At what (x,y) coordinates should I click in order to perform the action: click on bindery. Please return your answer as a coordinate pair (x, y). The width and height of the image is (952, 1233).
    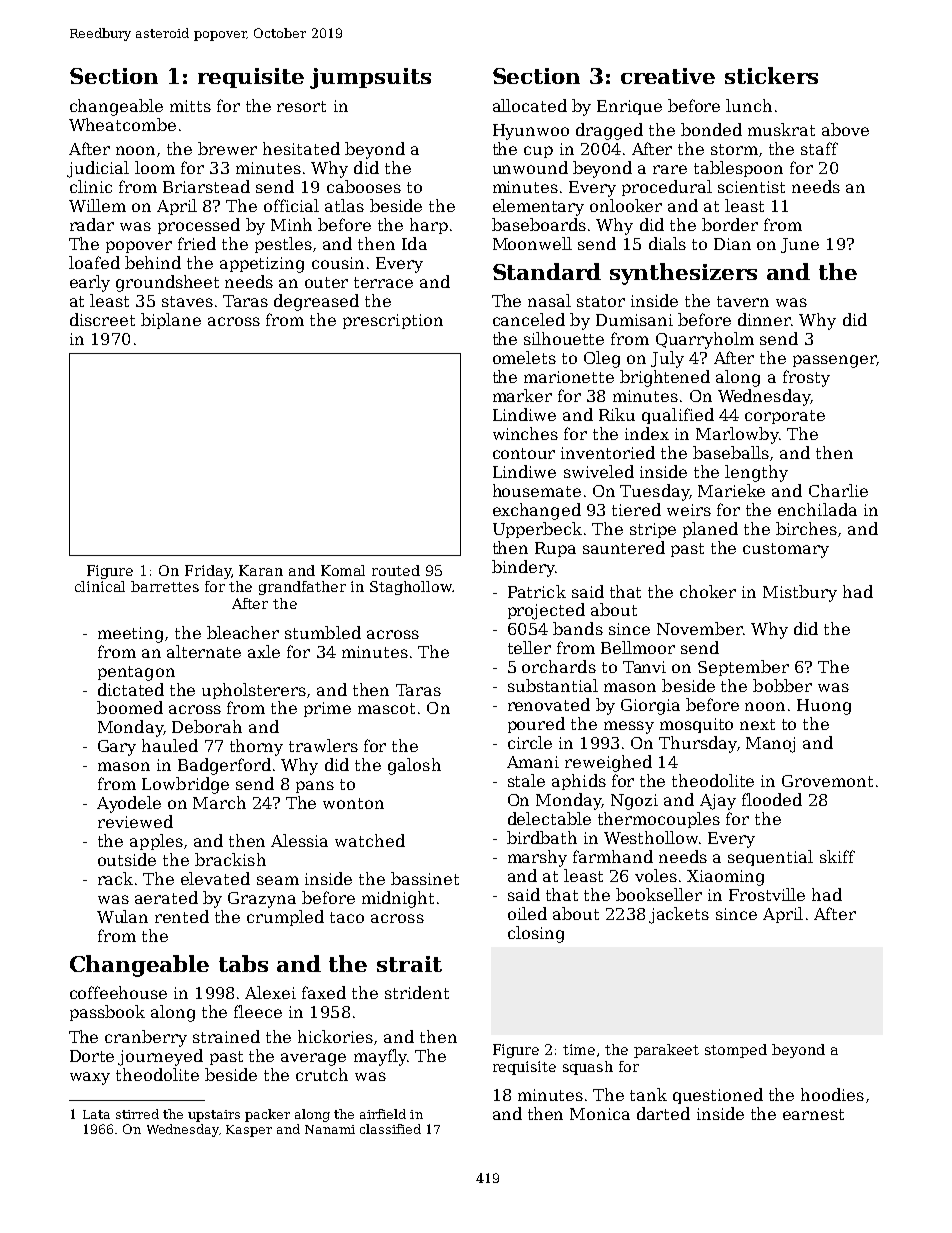
    Looking at the image, I should click on (523, 568).
